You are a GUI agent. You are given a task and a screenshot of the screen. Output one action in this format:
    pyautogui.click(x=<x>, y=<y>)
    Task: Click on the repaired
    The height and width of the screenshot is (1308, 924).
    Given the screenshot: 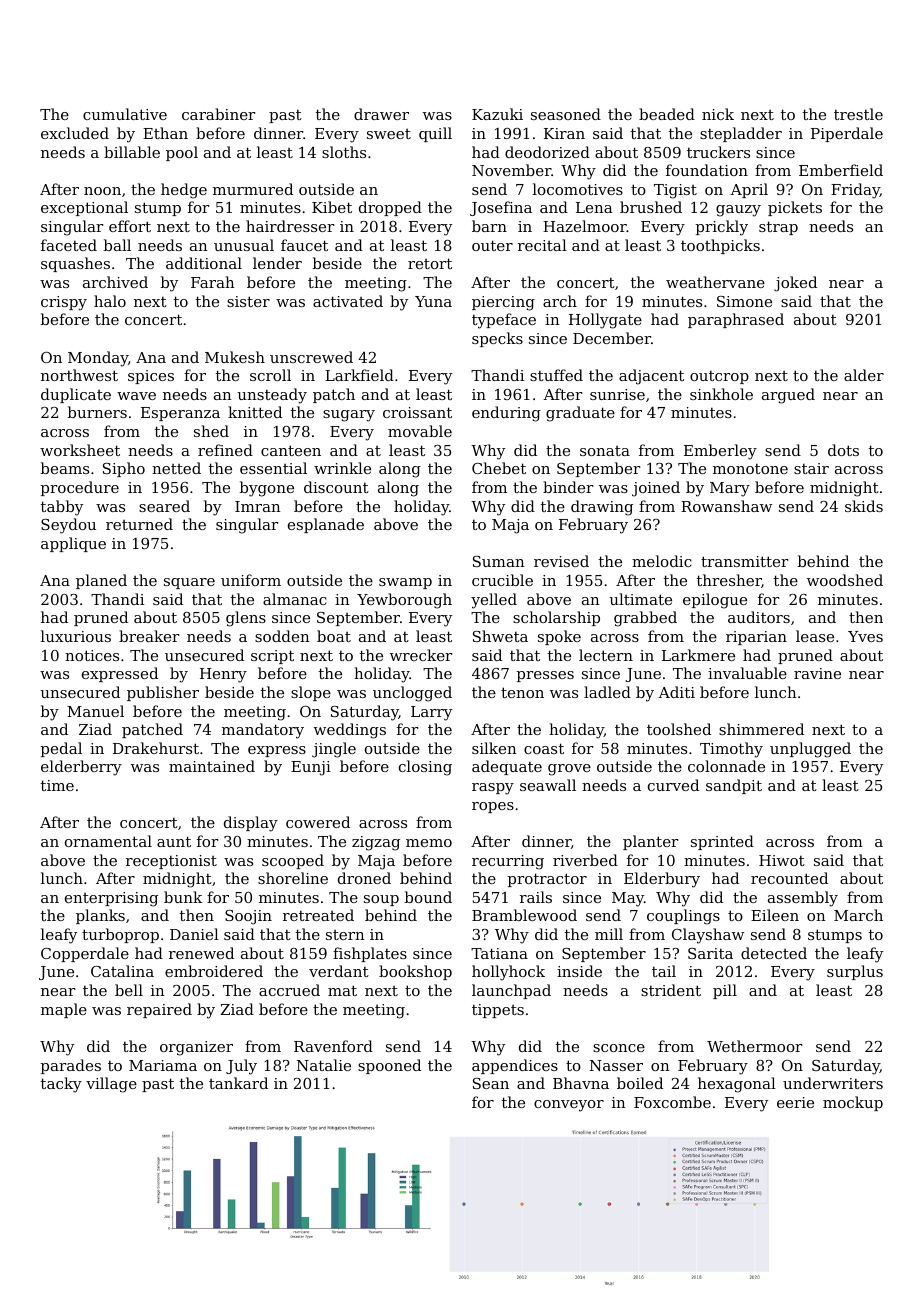 What is the action you would take?
    pyautogui.click(x=159, y=1010)
